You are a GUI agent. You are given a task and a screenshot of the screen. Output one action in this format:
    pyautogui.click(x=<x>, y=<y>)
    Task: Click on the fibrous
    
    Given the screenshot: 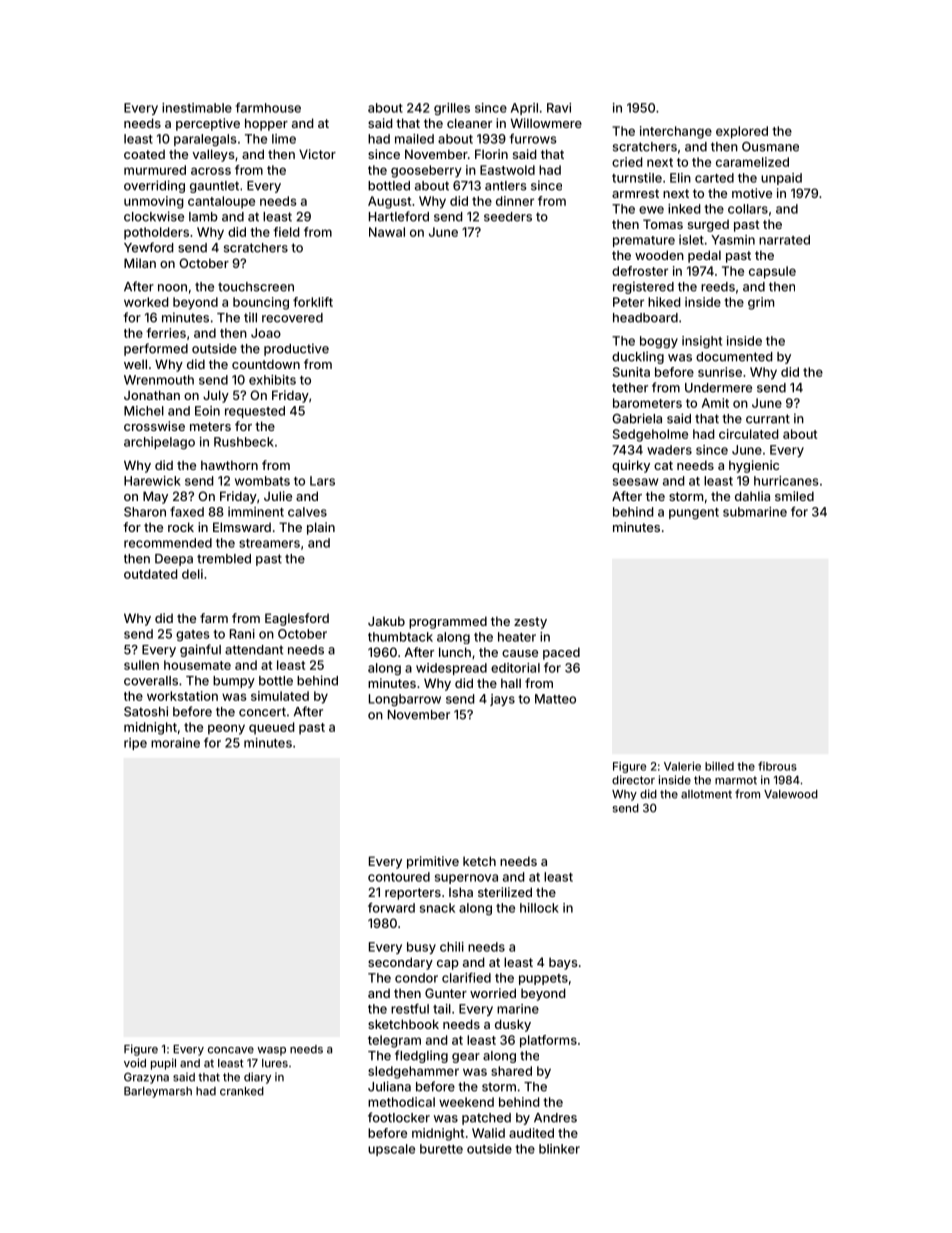 What is the action you would take?
    pyautogui.click(x=777, y=766)
